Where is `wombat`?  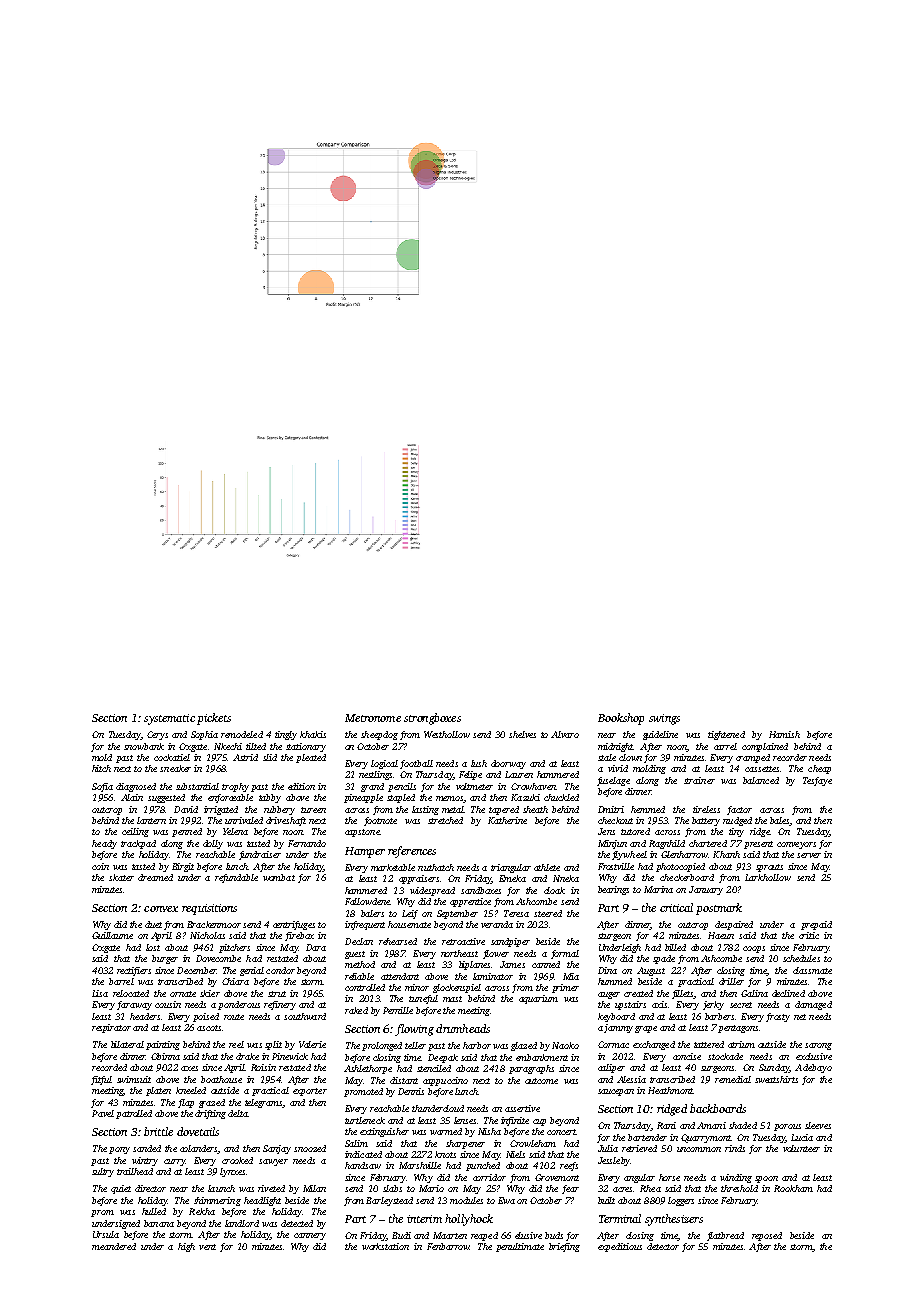 wombat is located at coordinates (279, 877).
